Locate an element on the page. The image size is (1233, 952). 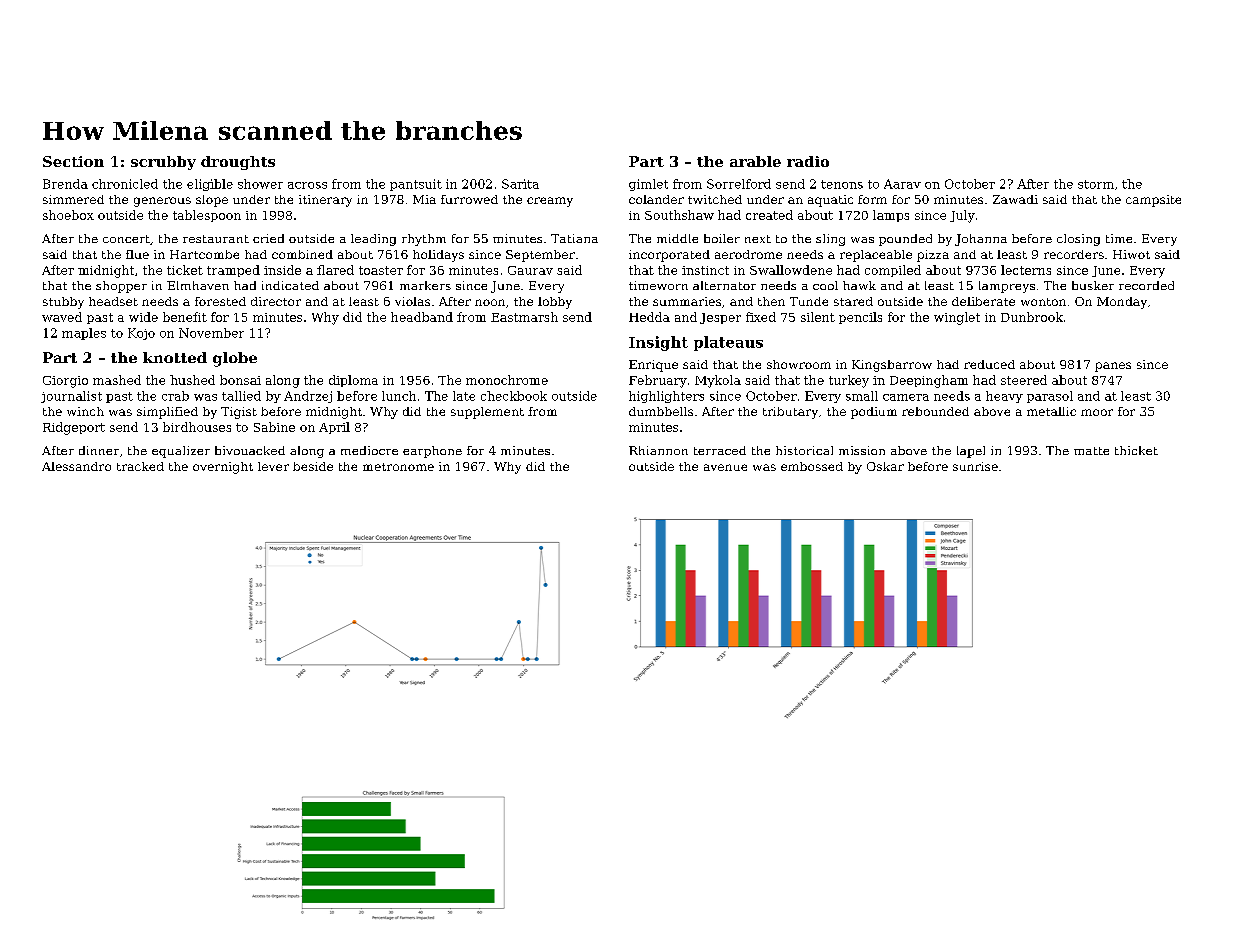
generous is located at coordinates (162, 202).
